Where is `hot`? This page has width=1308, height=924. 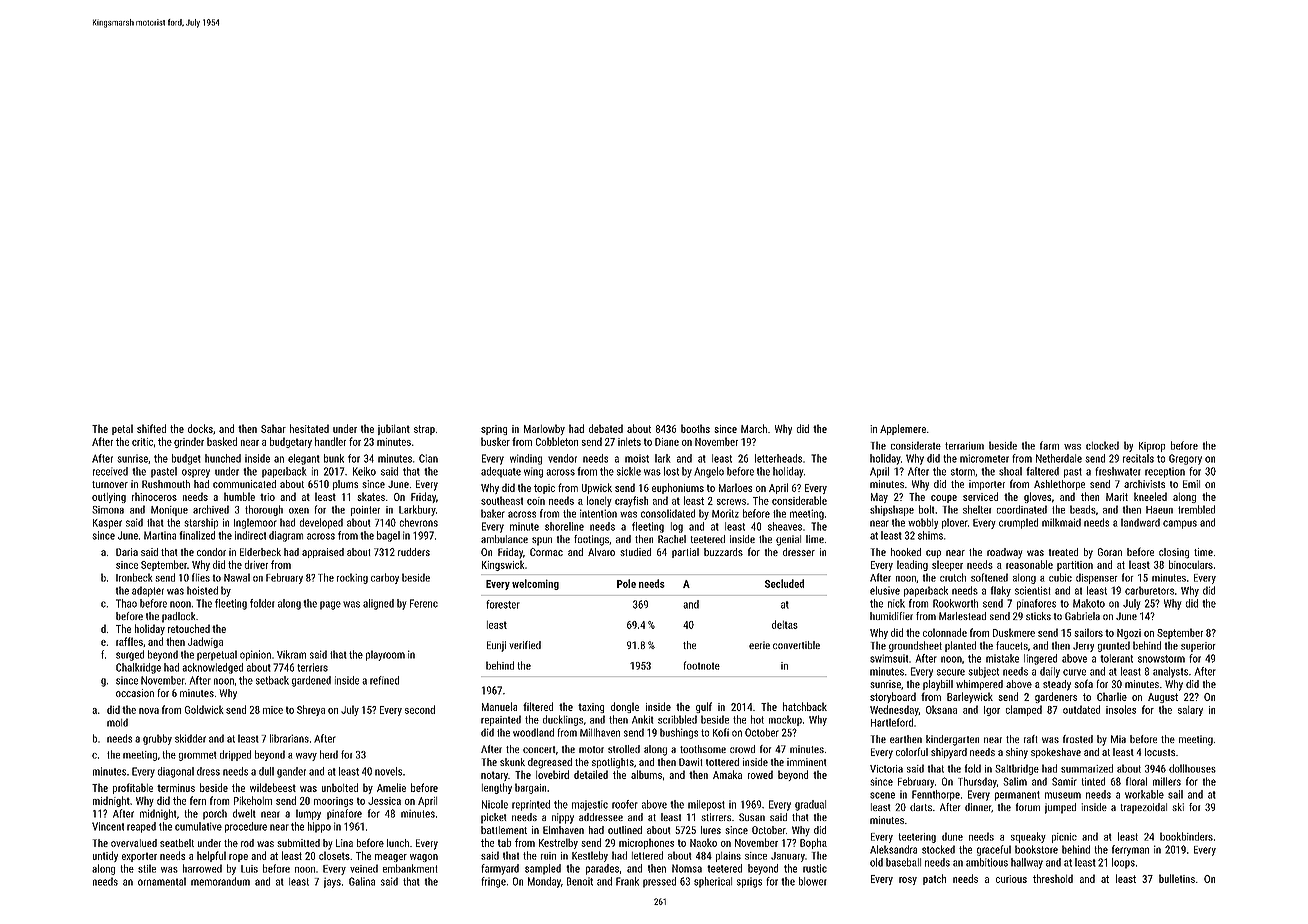 hot is located at coordinates (757, 719).
